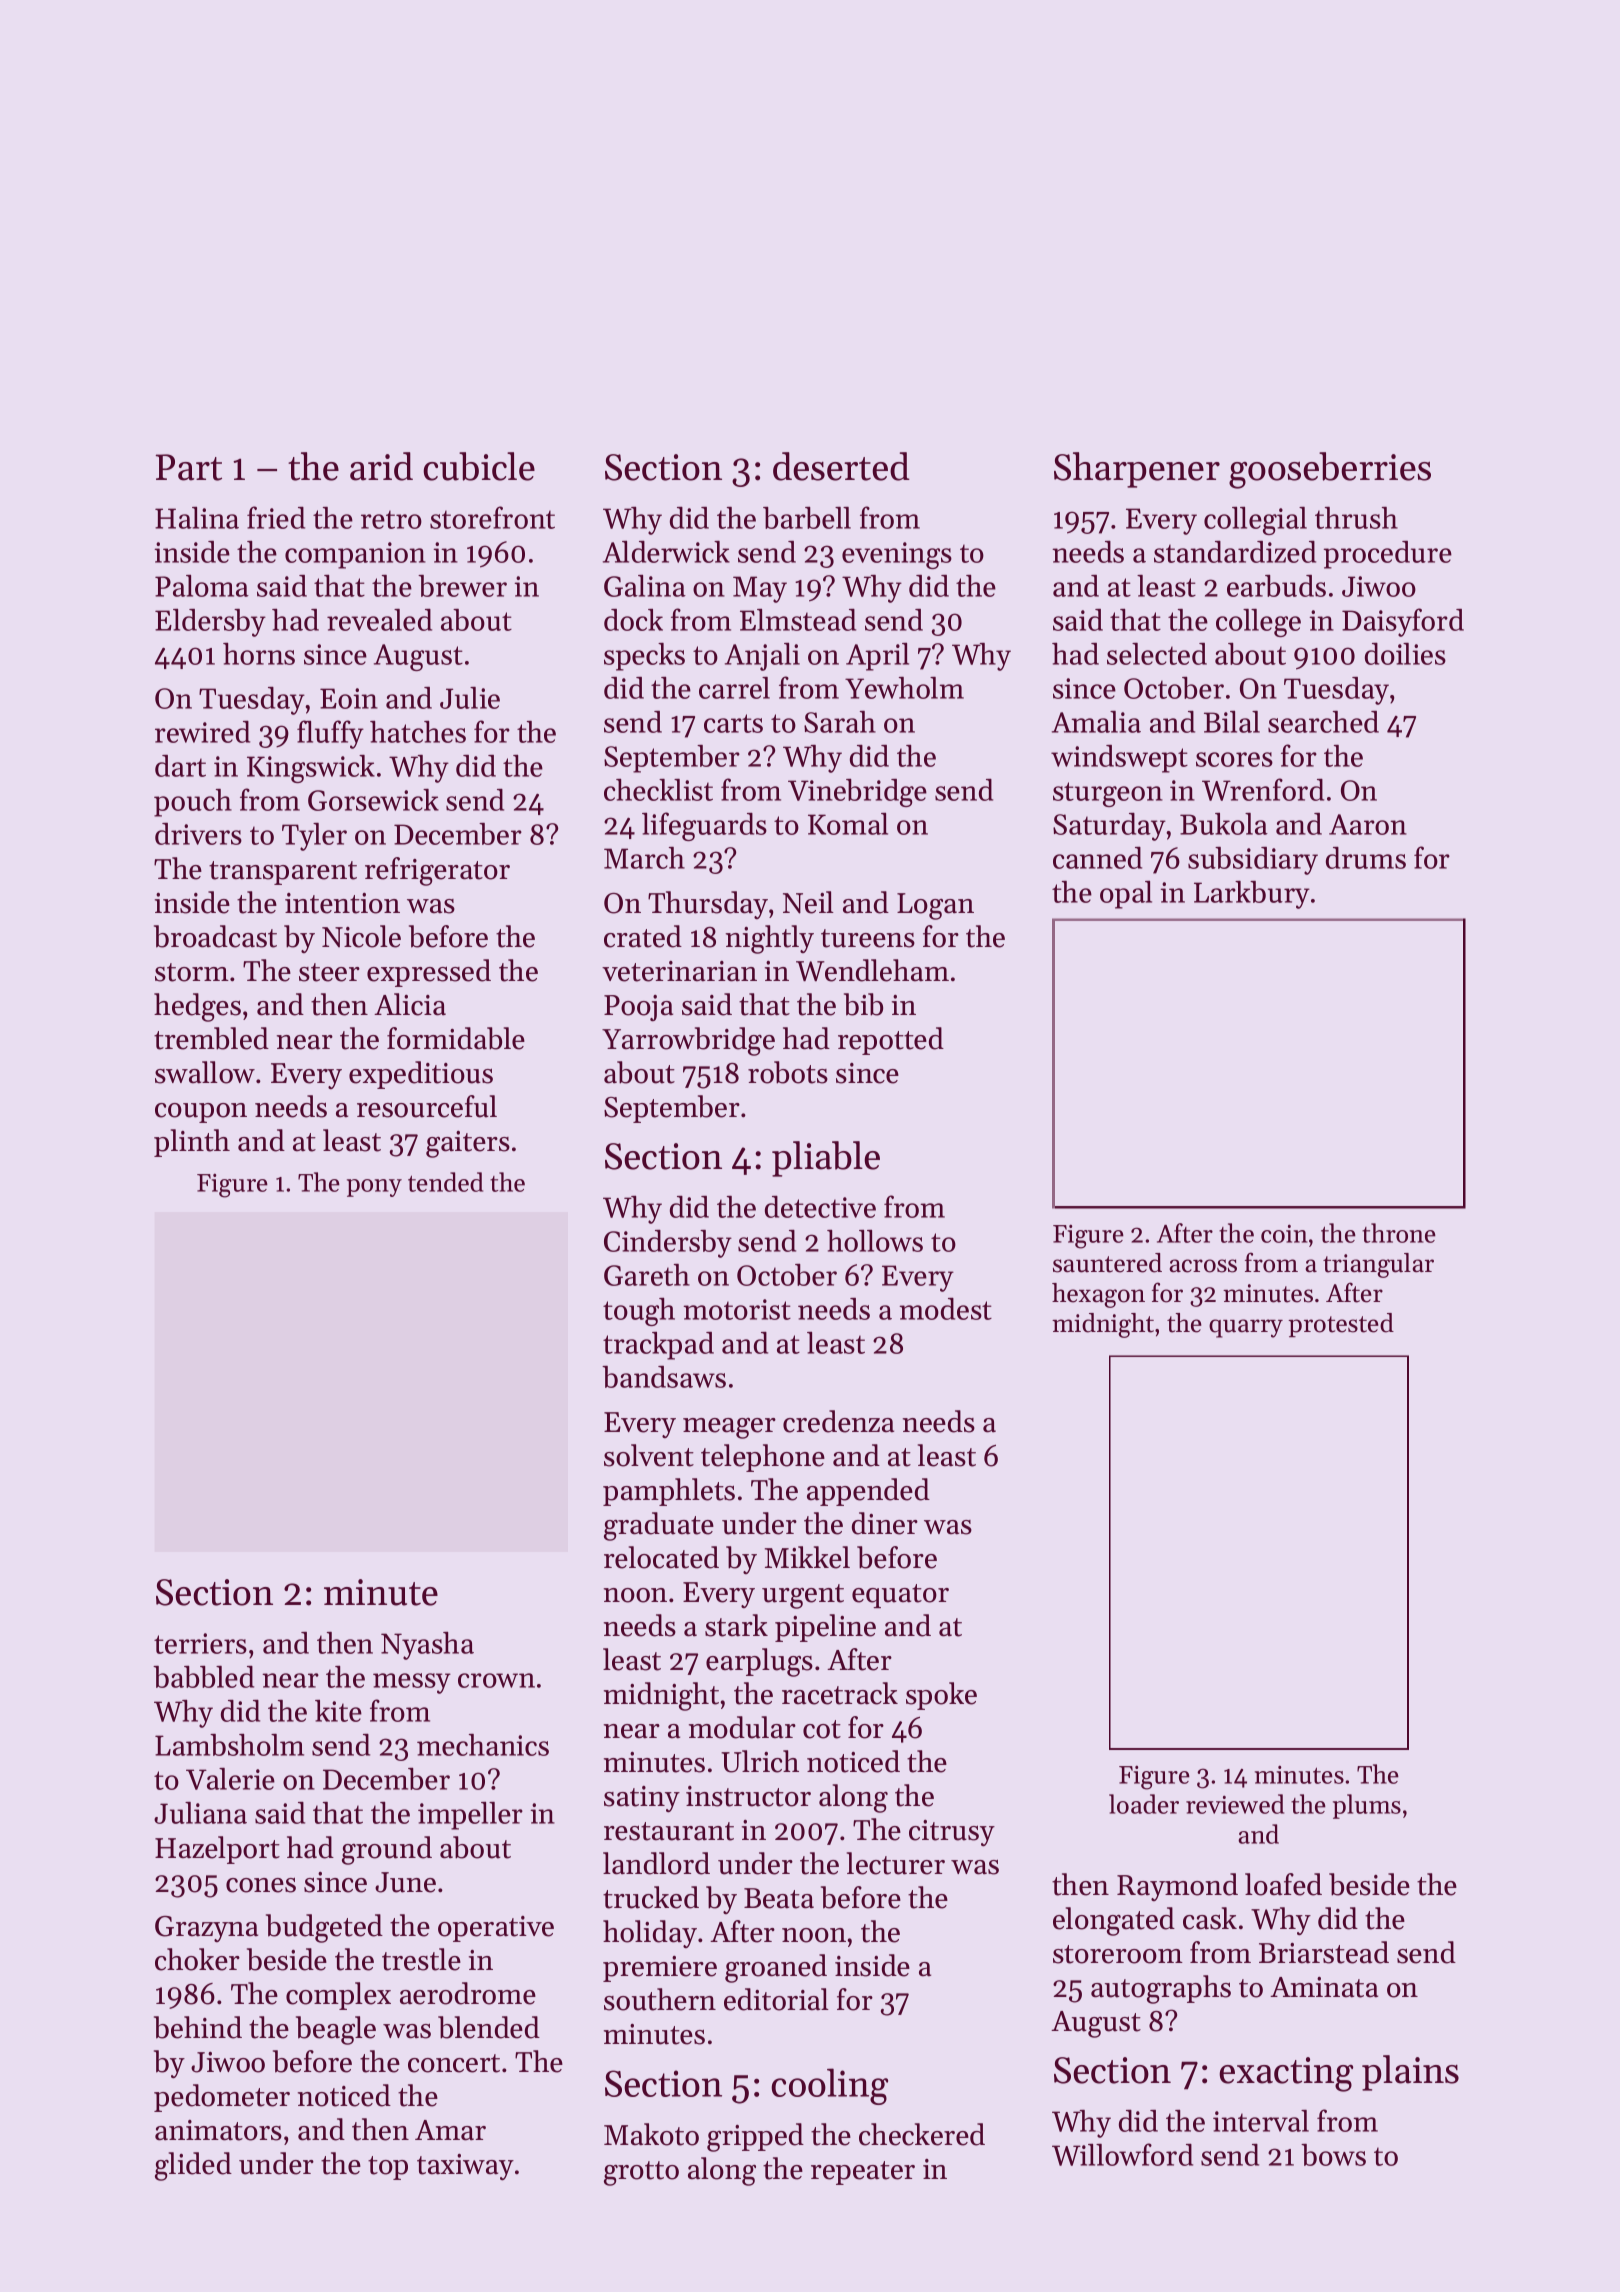  I want to click on arid, so click(381, 466).
